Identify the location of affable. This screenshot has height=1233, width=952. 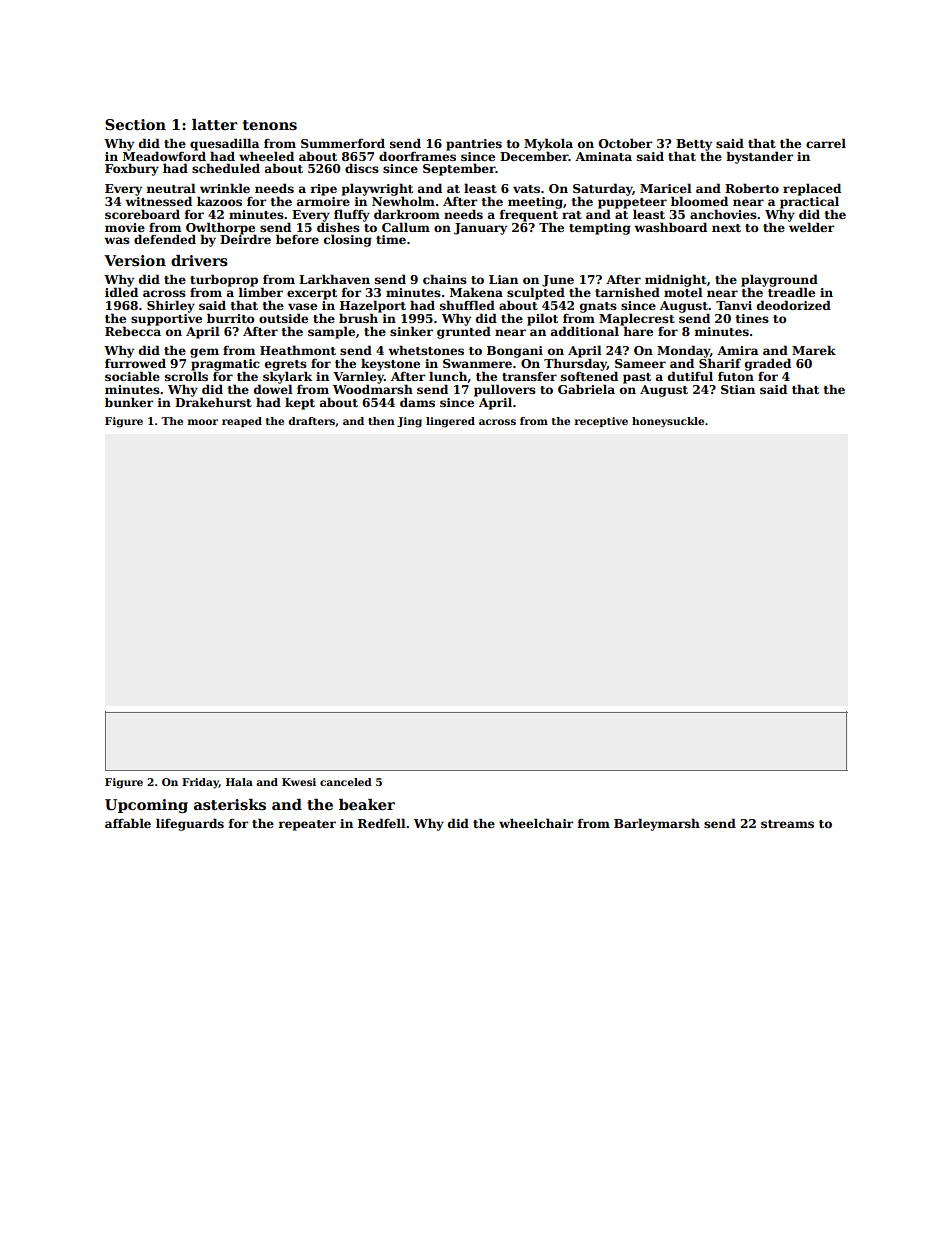
(128, 823).
